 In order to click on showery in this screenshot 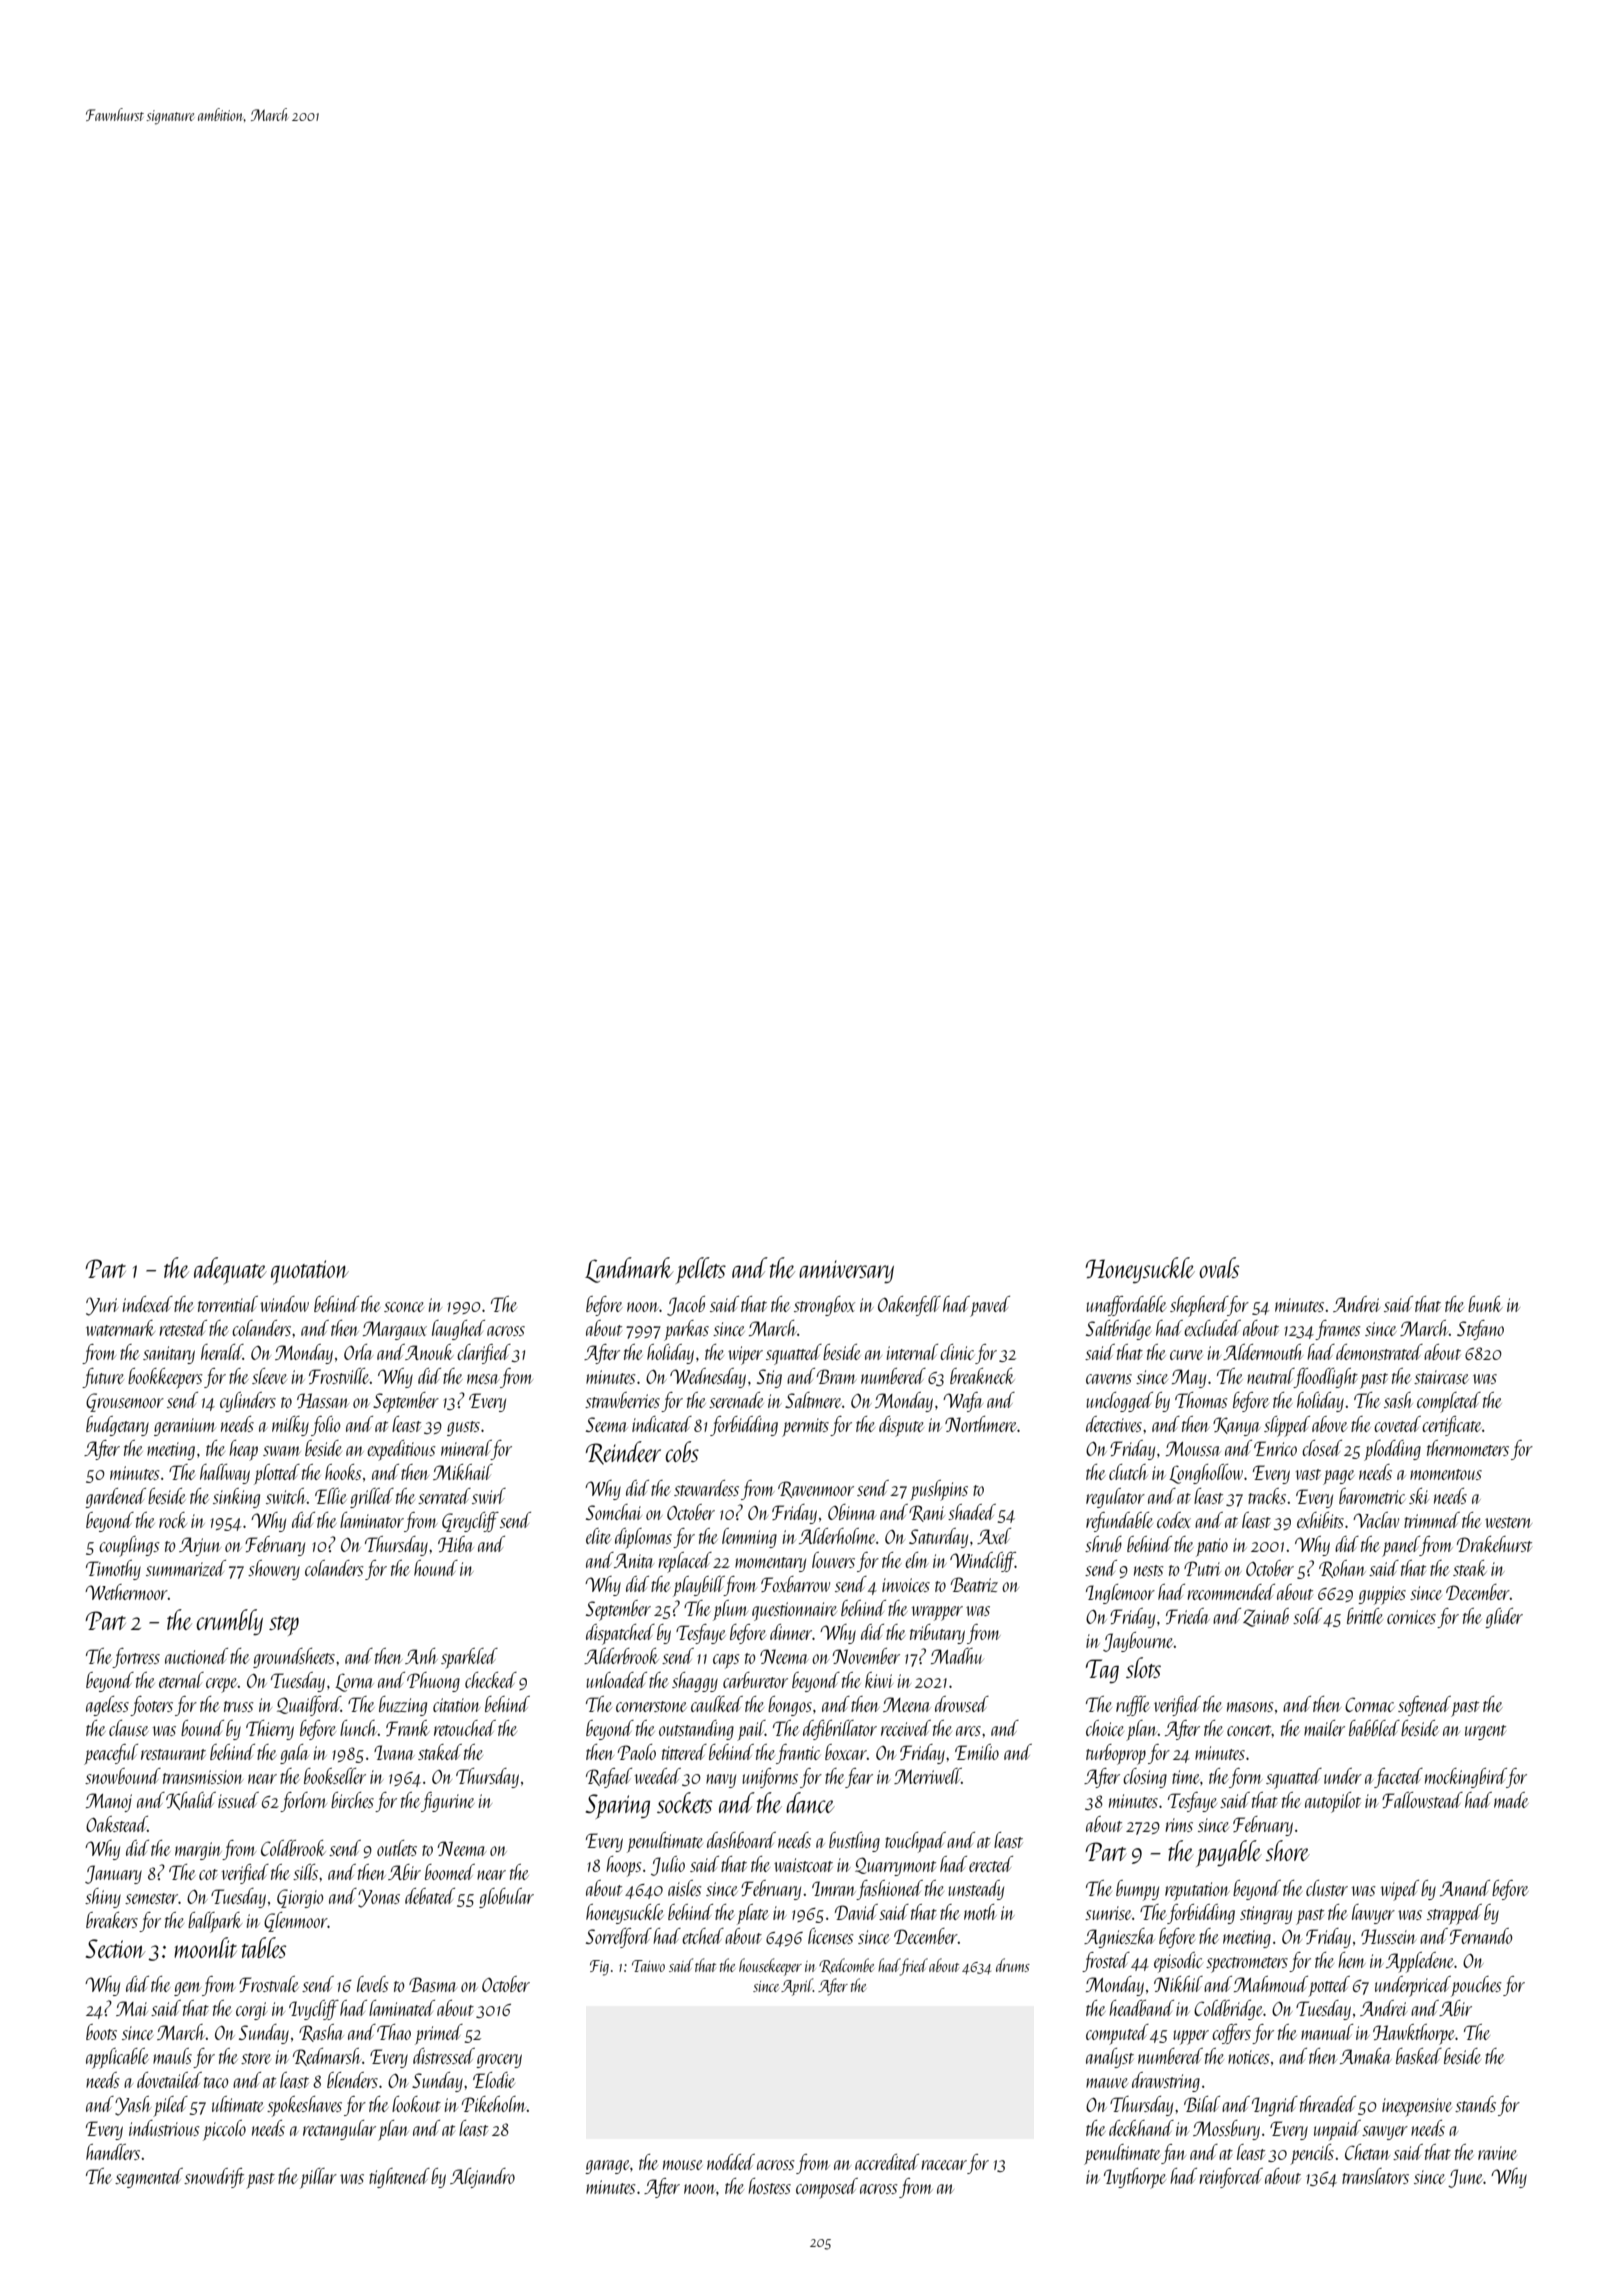, I will do `click(274, 1570)`.
